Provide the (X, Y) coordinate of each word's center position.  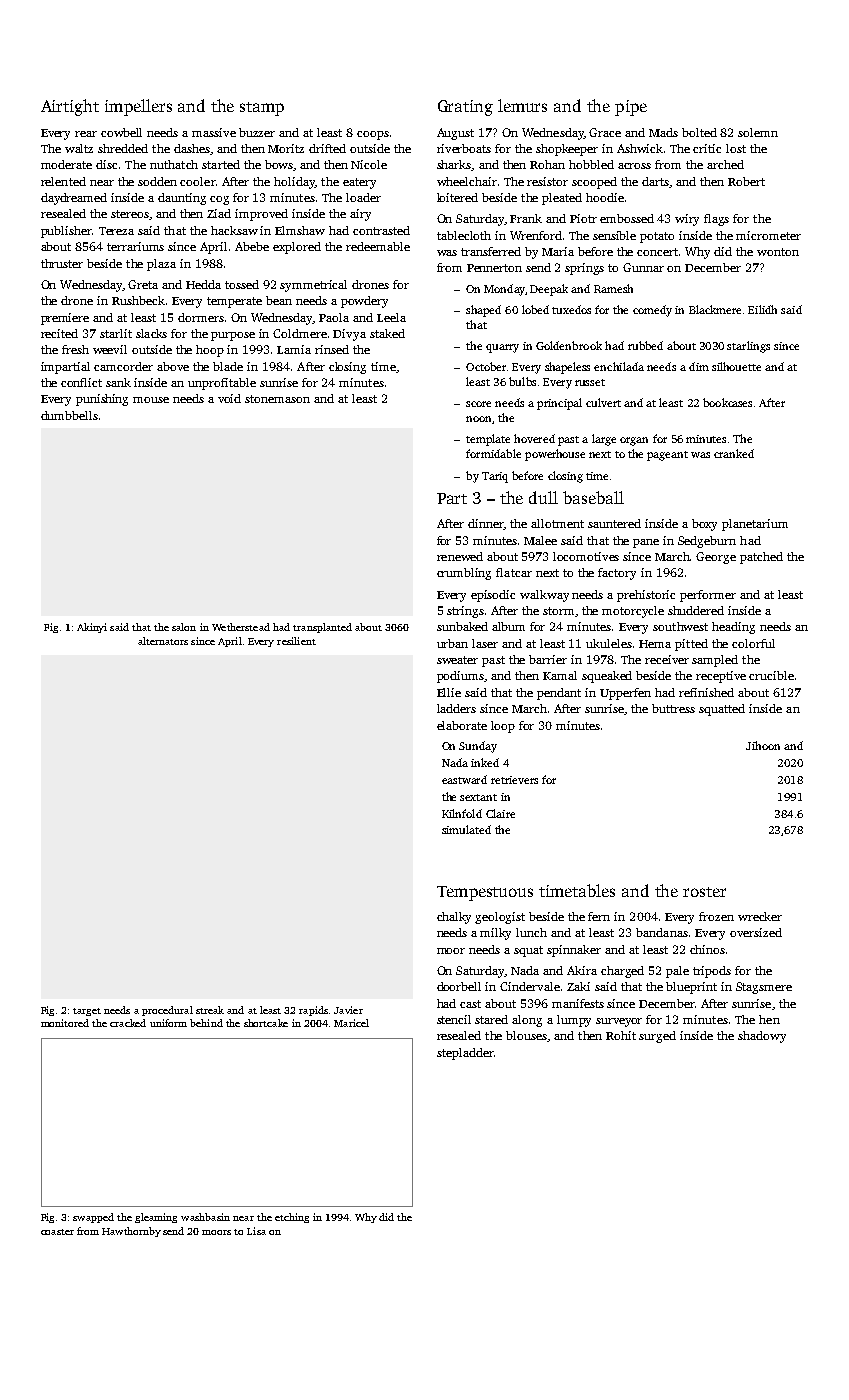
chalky (454, 918)
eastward (464, 779)
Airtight (70, 107)
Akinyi (92, 628)
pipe (631, 108)
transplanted (322, 628)
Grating (465, 108)
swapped (93, 1218)
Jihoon (763, 745)
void (229, 398)
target (87, 1012)
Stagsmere (764, 988)
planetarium (755, 525)
